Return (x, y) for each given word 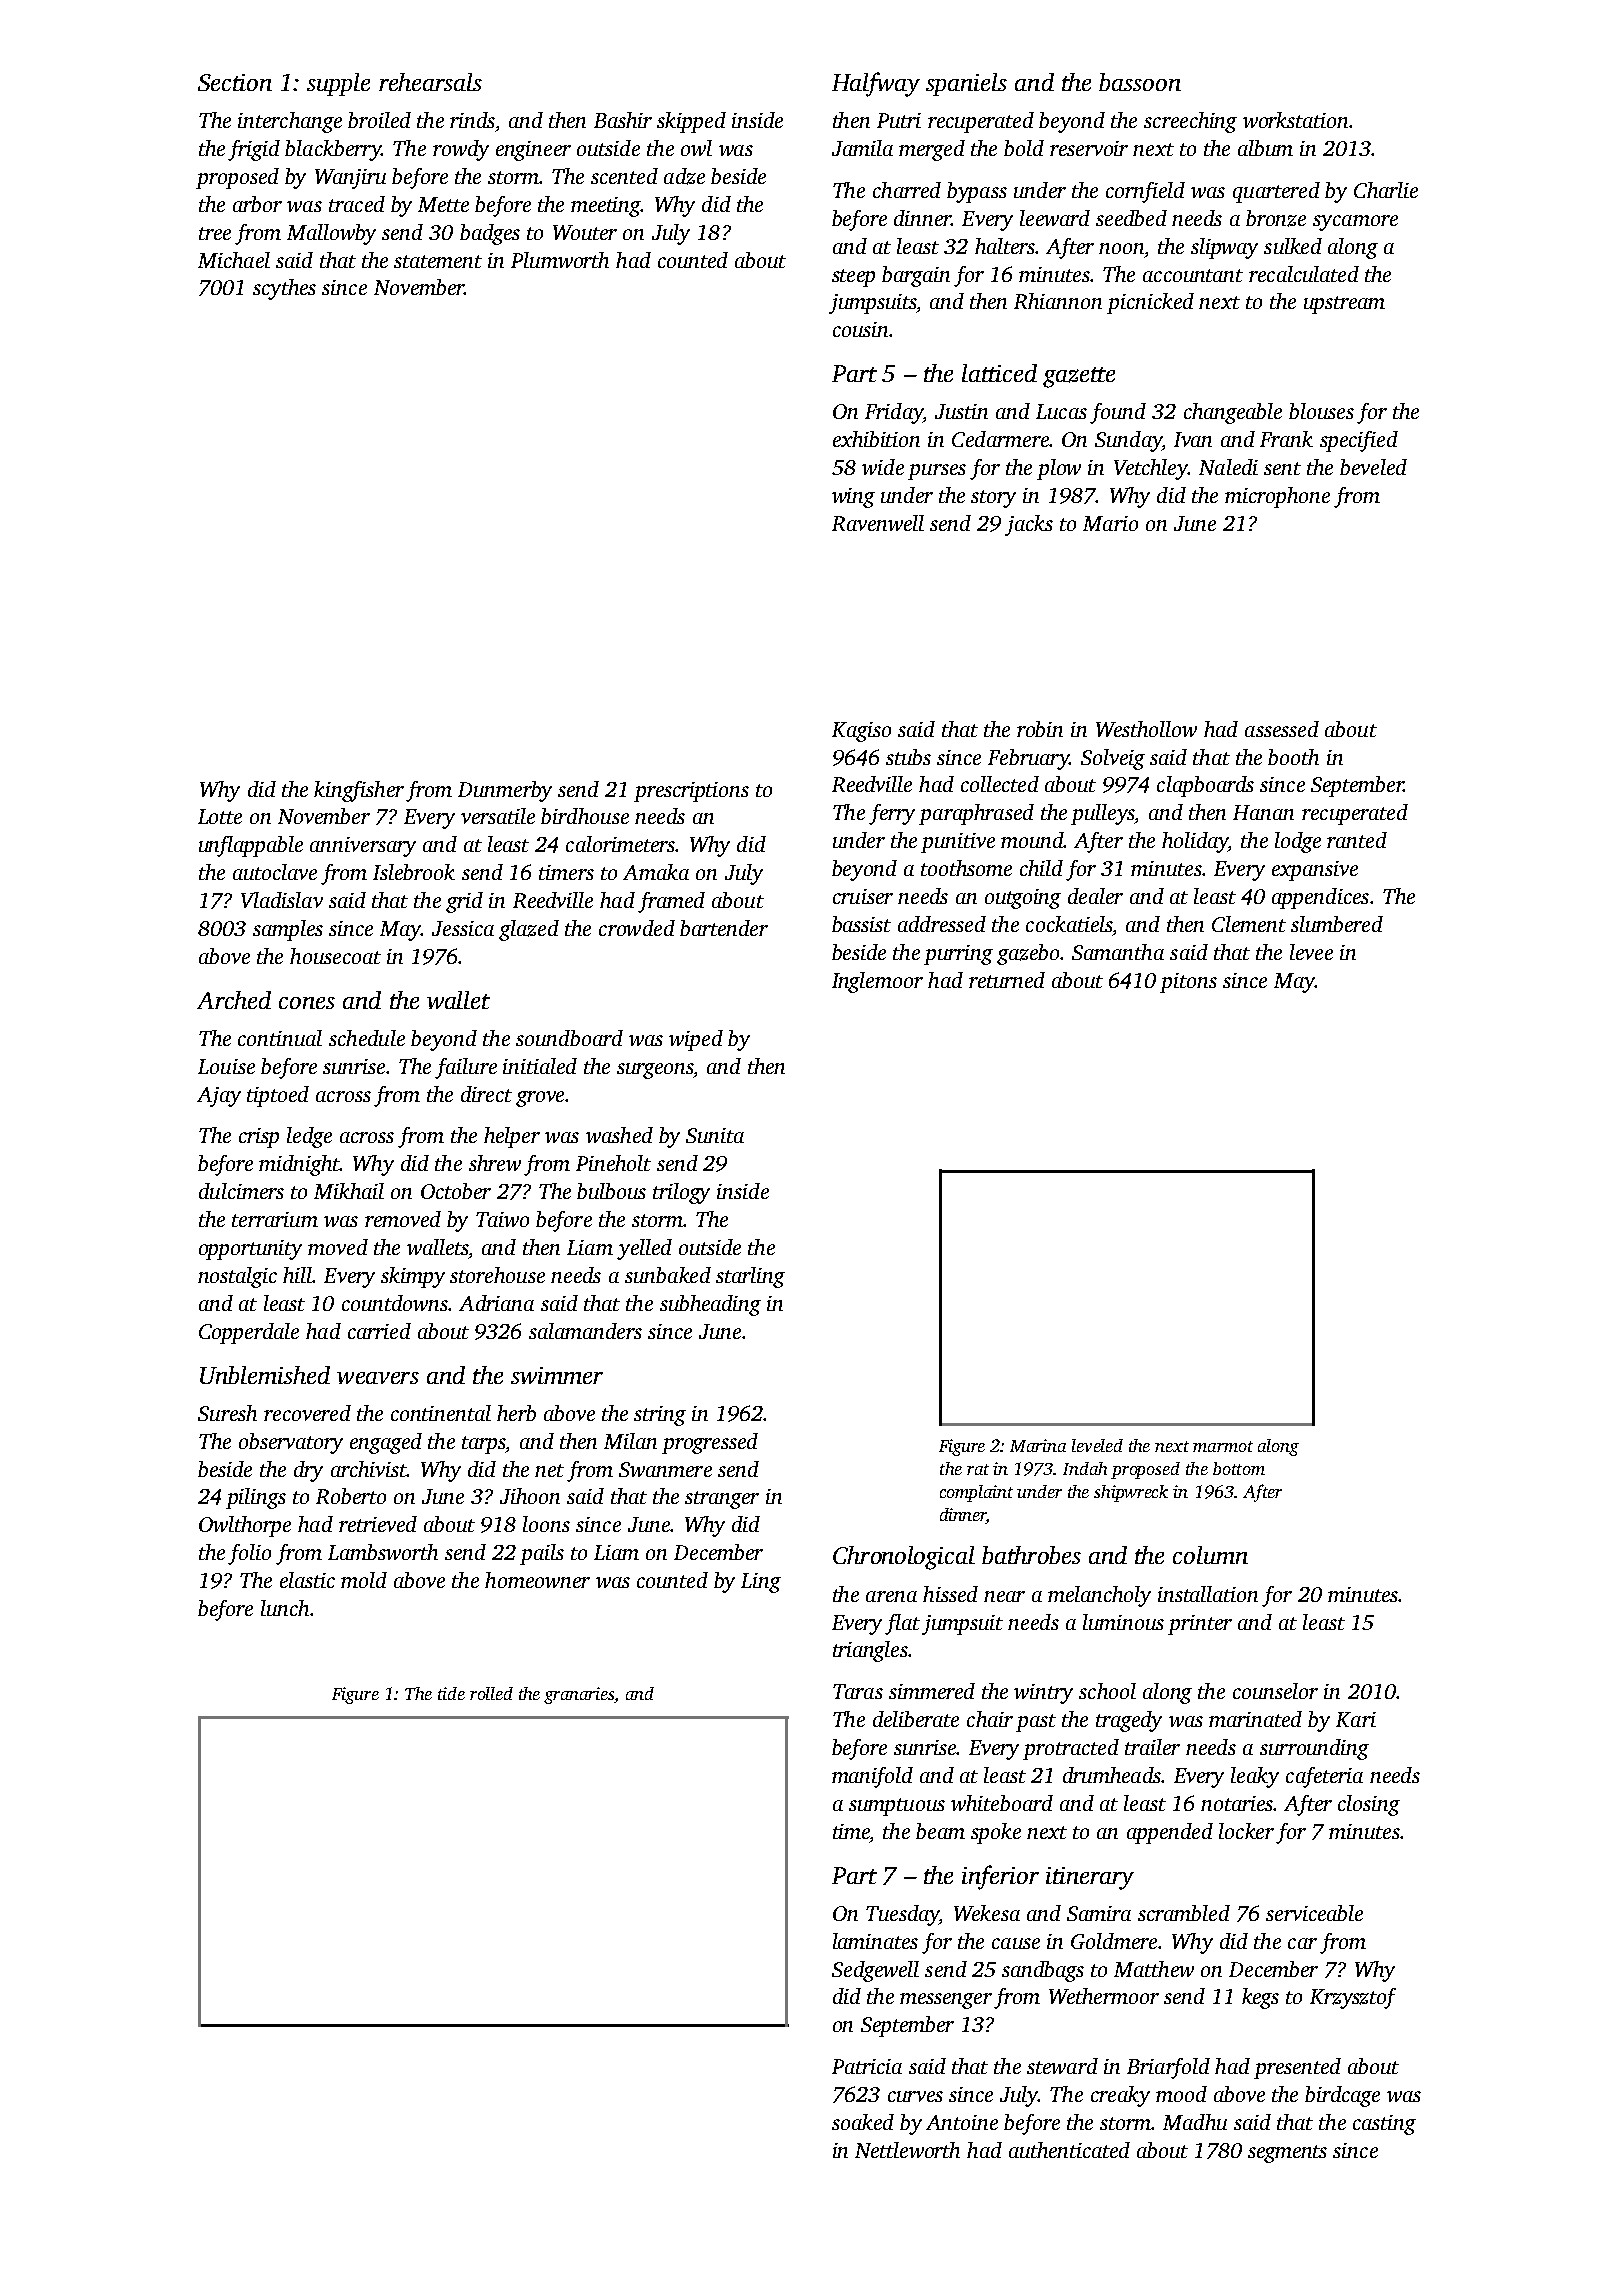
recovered (307, 1413)
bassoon (1140, 82)
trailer (1152, 1747)
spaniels (966, 84)
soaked (863, 2122)
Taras (858, 1691)
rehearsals (430, 82)
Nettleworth (907, 2150)
